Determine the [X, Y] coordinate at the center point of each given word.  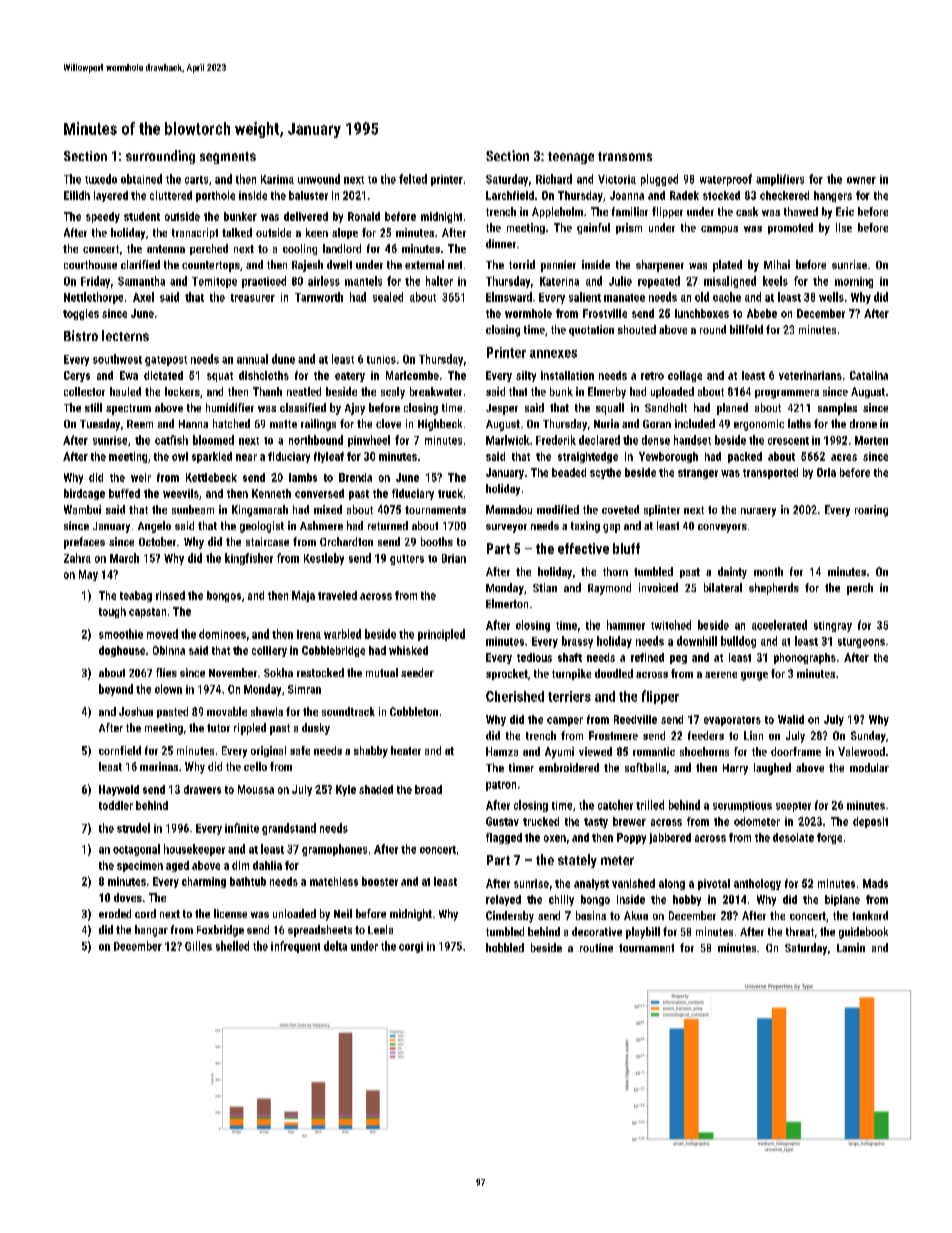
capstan [147, 613]
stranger [698, 474]
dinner [501, 243]
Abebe [762, 313]
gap [611, 528]
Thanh [267, 391]
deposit [870, 822]
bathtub [248, 881]
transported [770, 473]
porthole [215, 196]
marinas [159, 766]
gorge [754, 676]
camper [565, 721]
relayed [503, 900]
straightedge [588, 457]
